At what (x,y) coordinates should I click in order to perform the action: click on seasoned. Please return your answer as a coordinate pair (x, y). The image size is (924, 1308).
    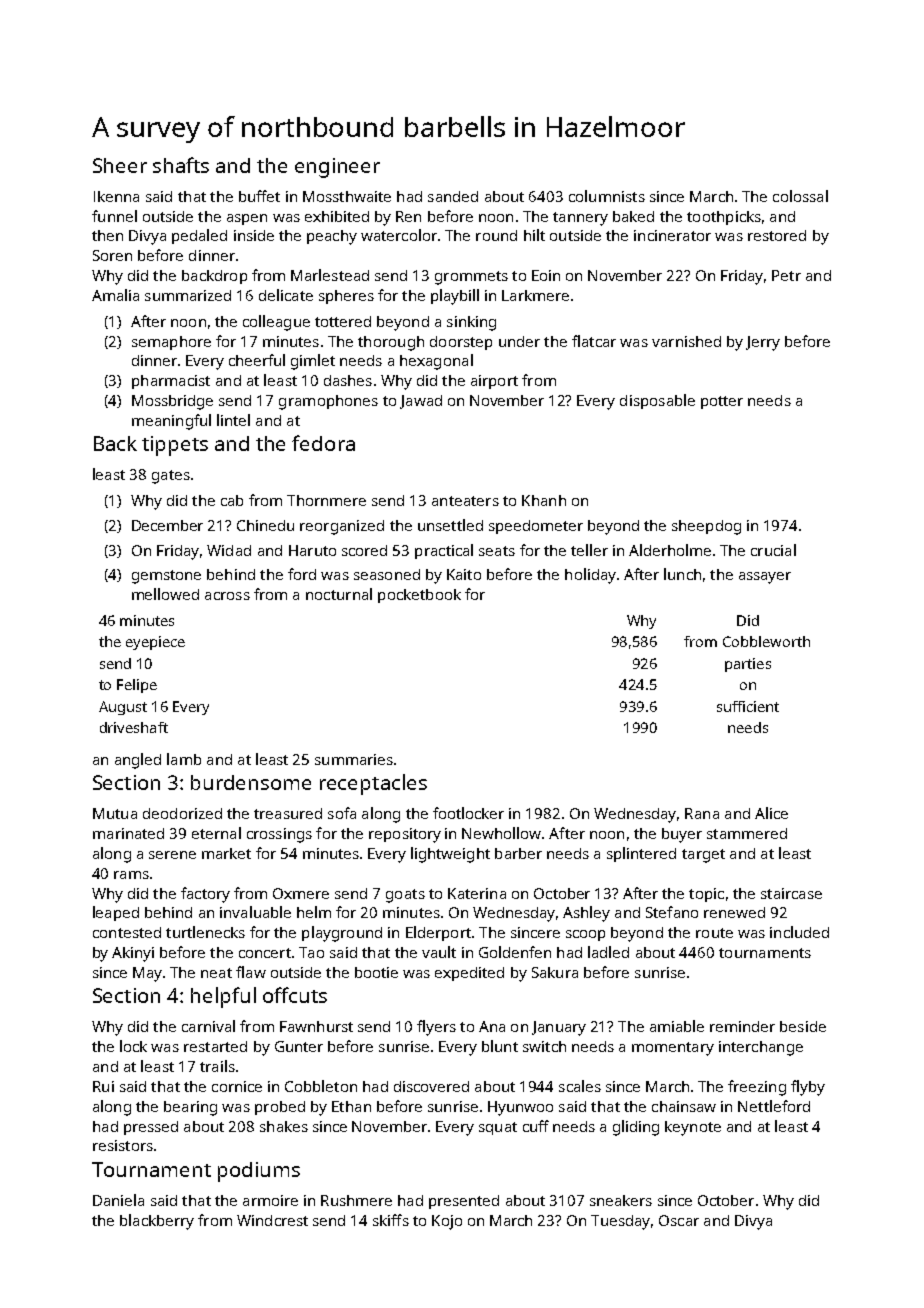
    Looking at the image, I should click on (387, 574).
